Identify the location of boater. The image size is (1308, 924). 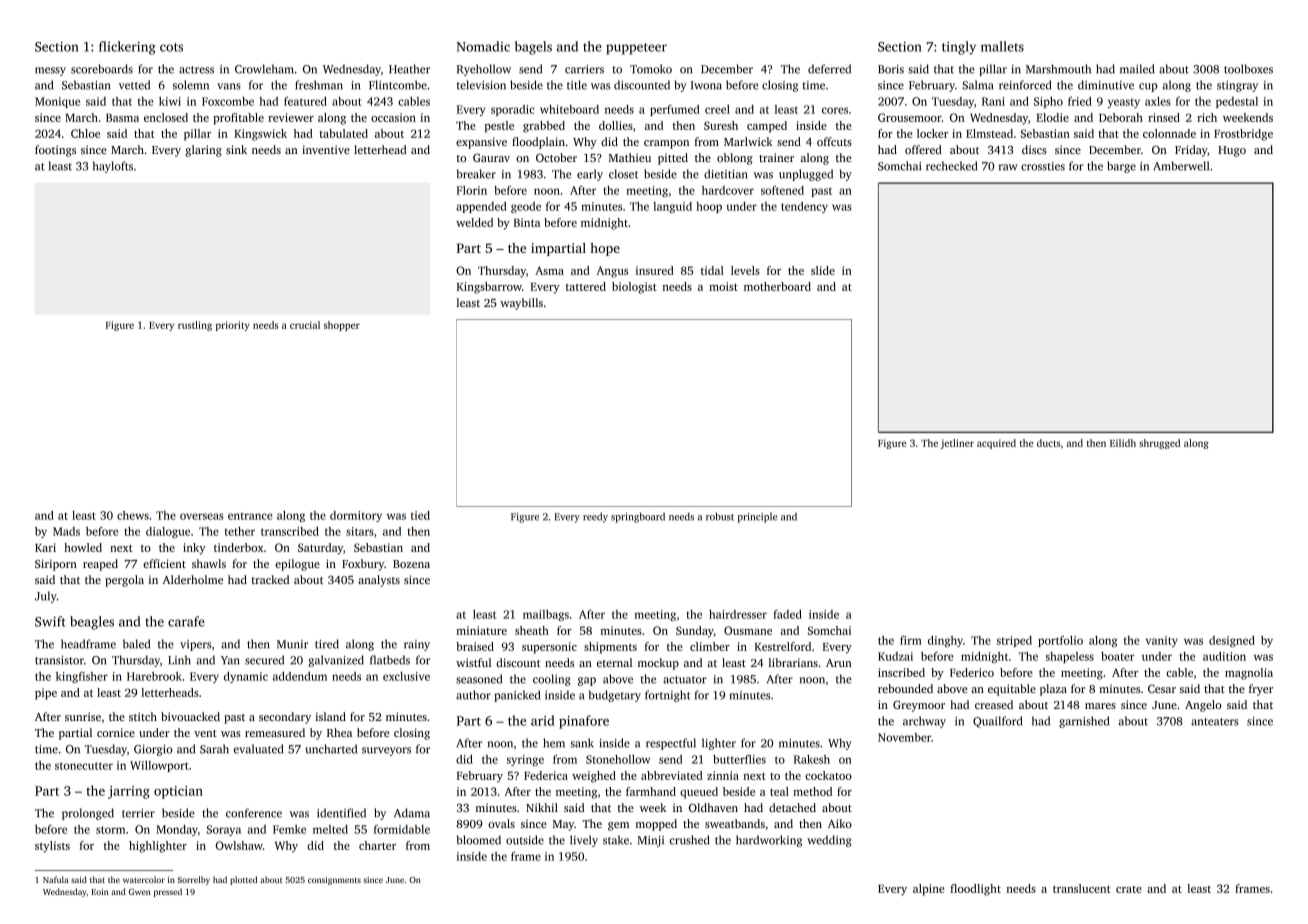
(1118, 656).
